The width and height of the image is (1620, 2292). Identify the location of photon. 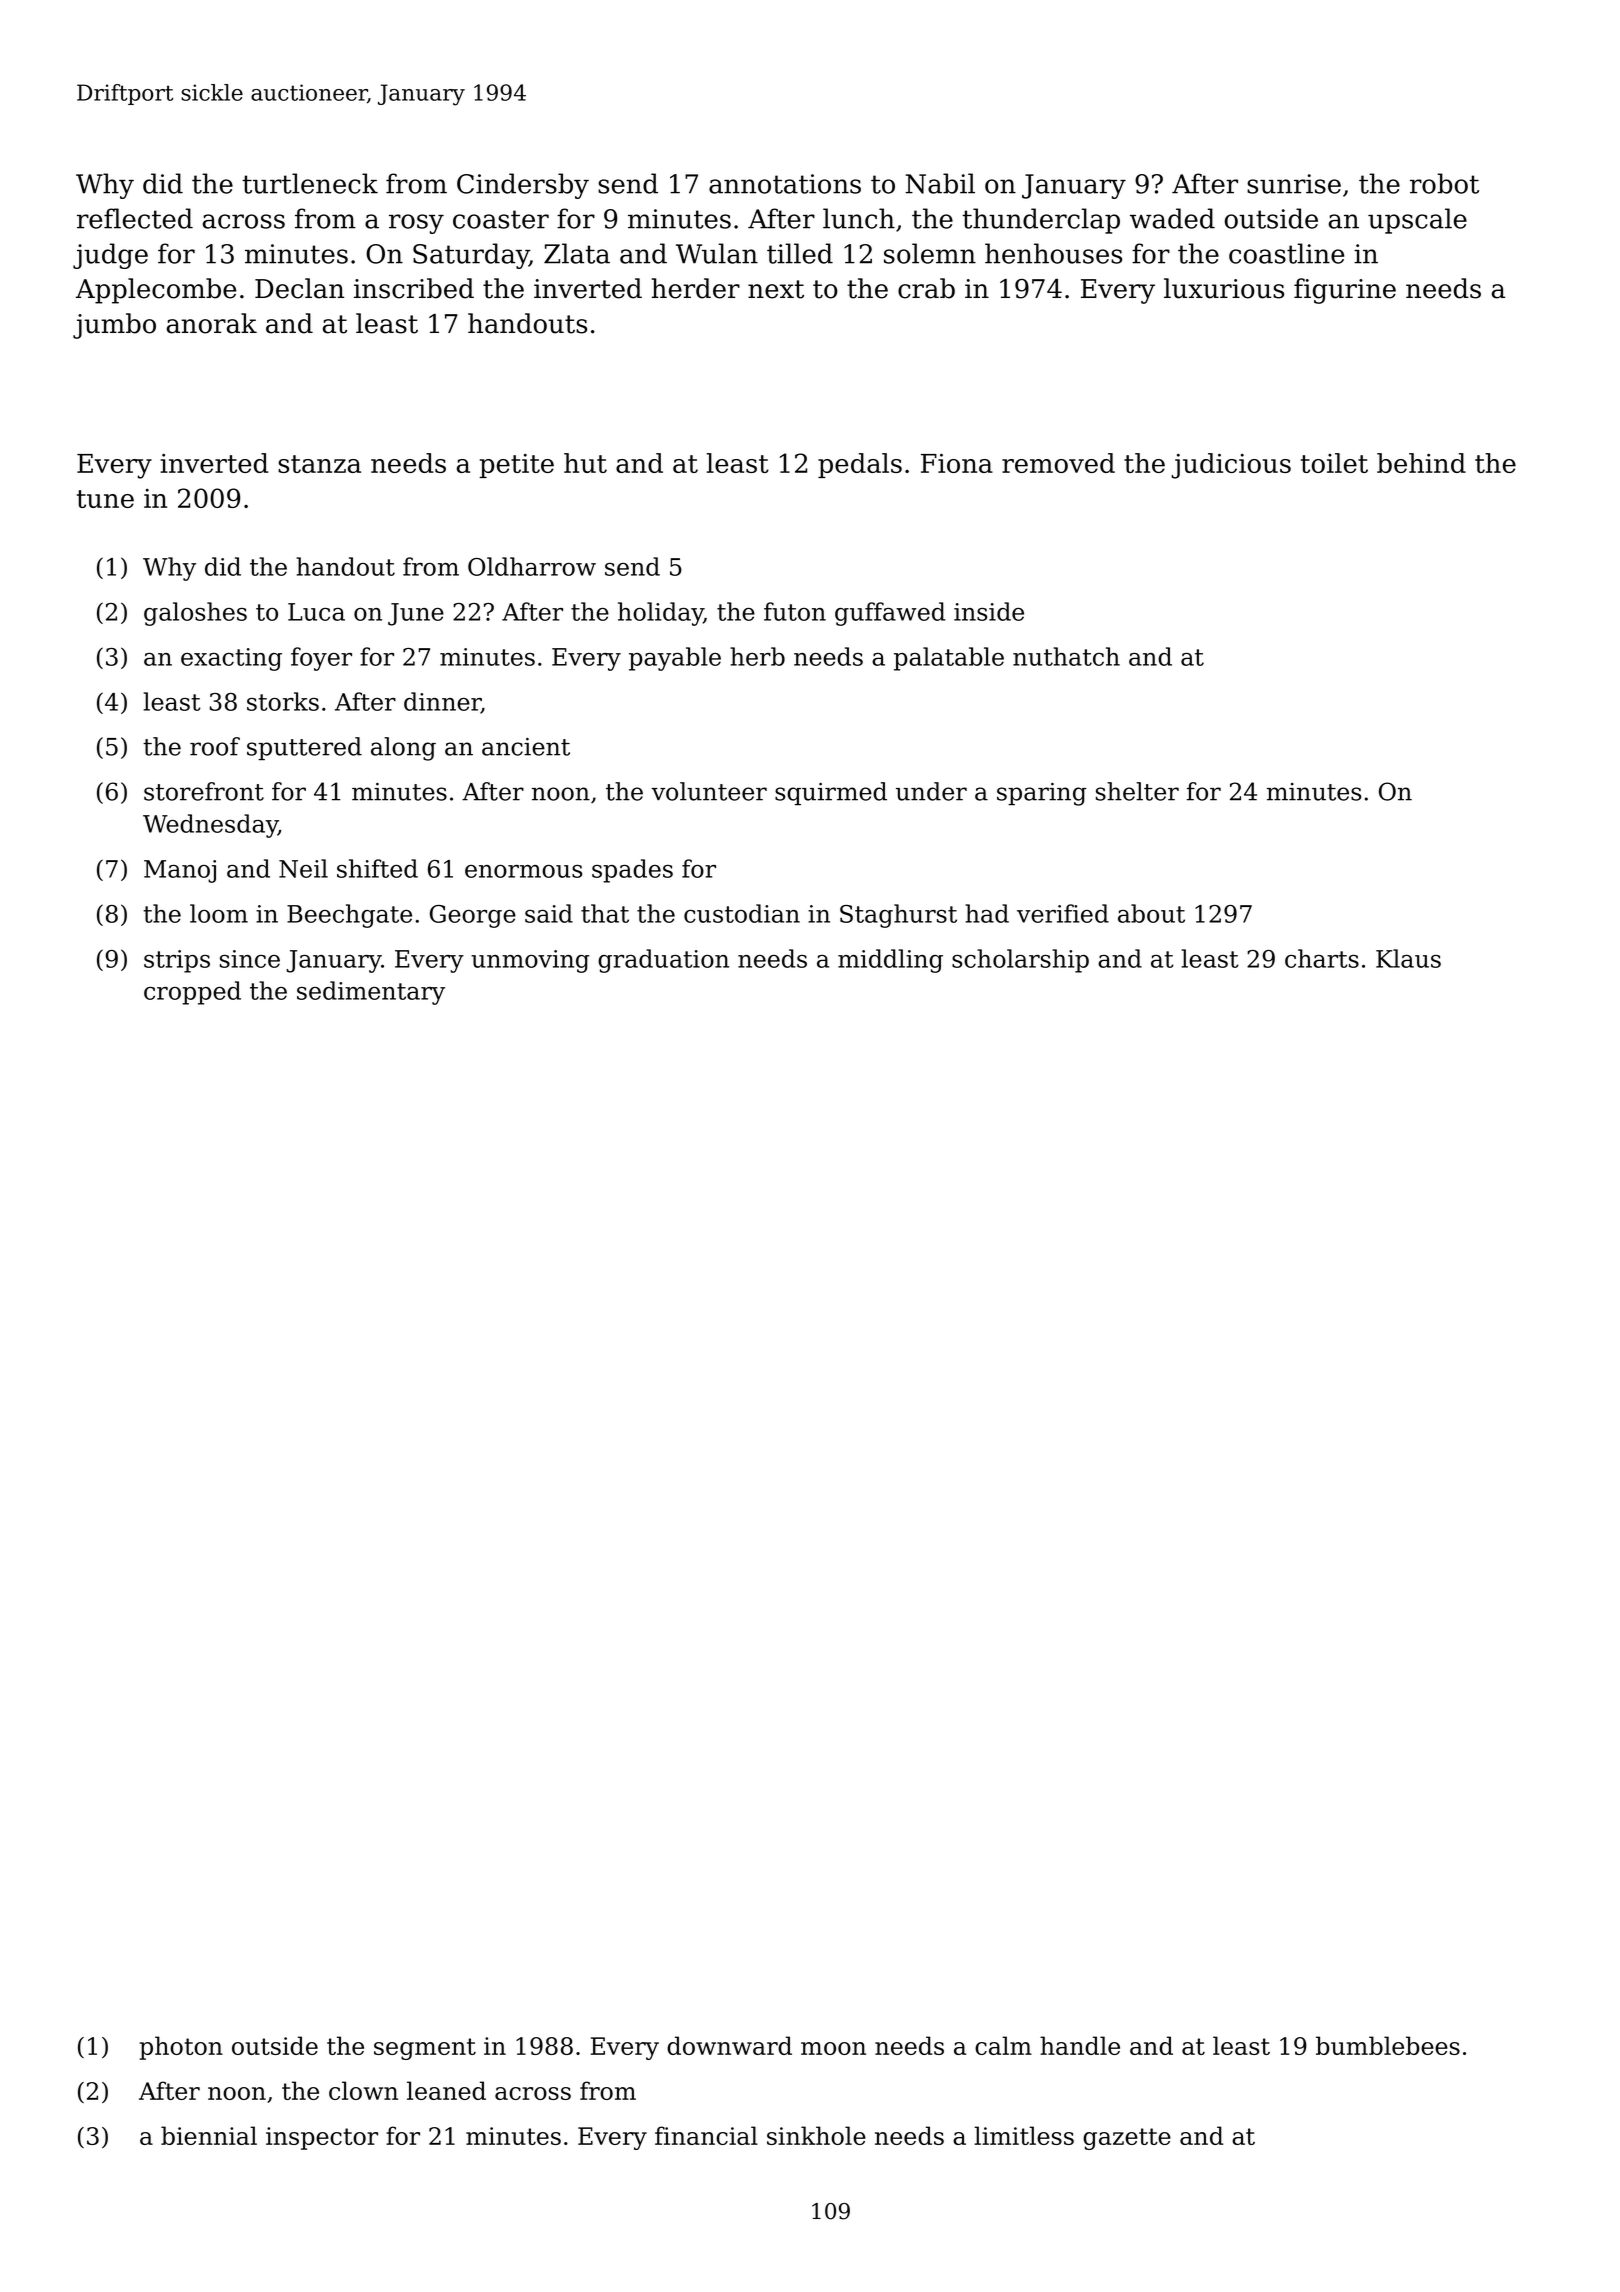
(181, 2048).
